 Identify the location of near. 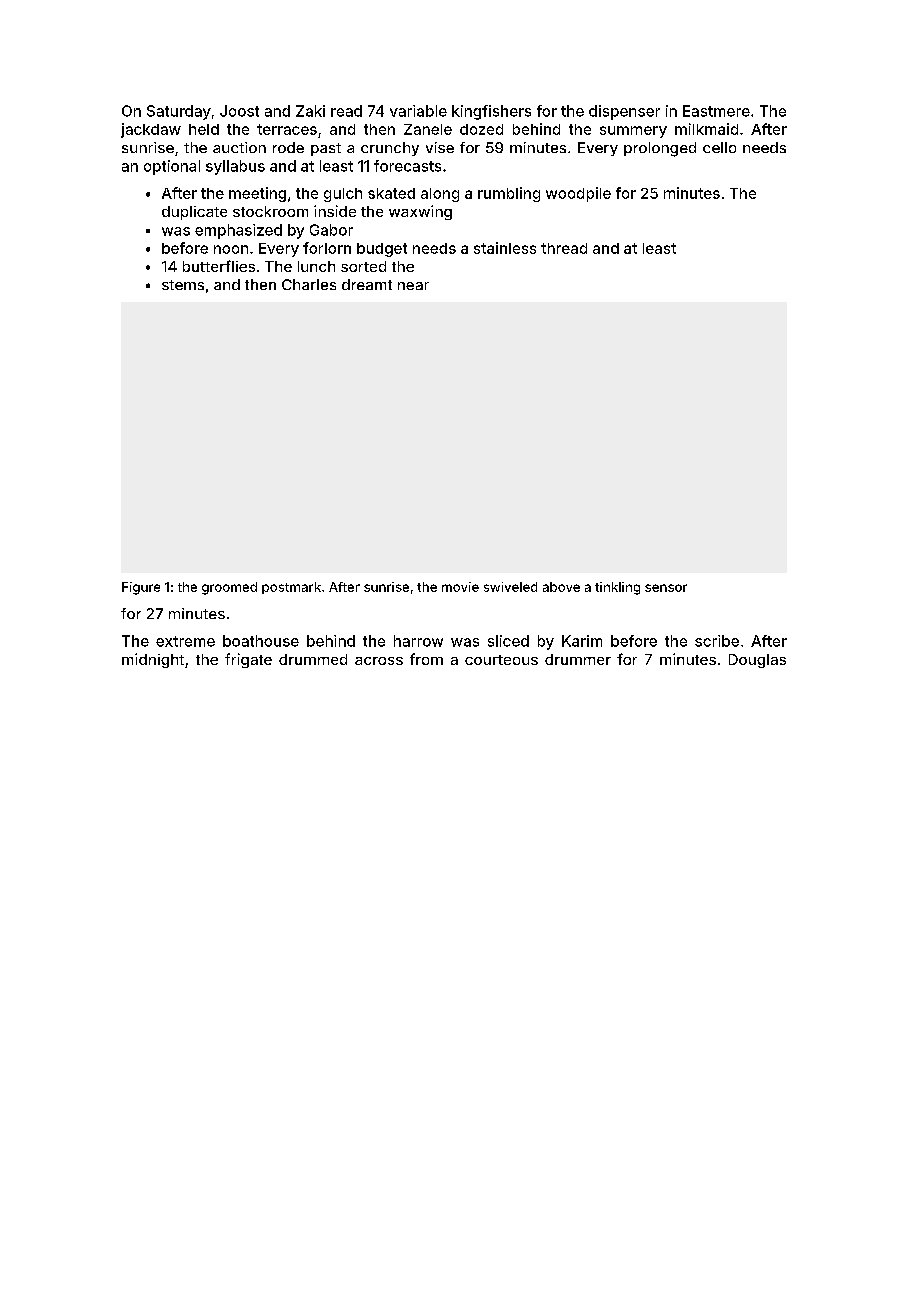
(413, 286).
